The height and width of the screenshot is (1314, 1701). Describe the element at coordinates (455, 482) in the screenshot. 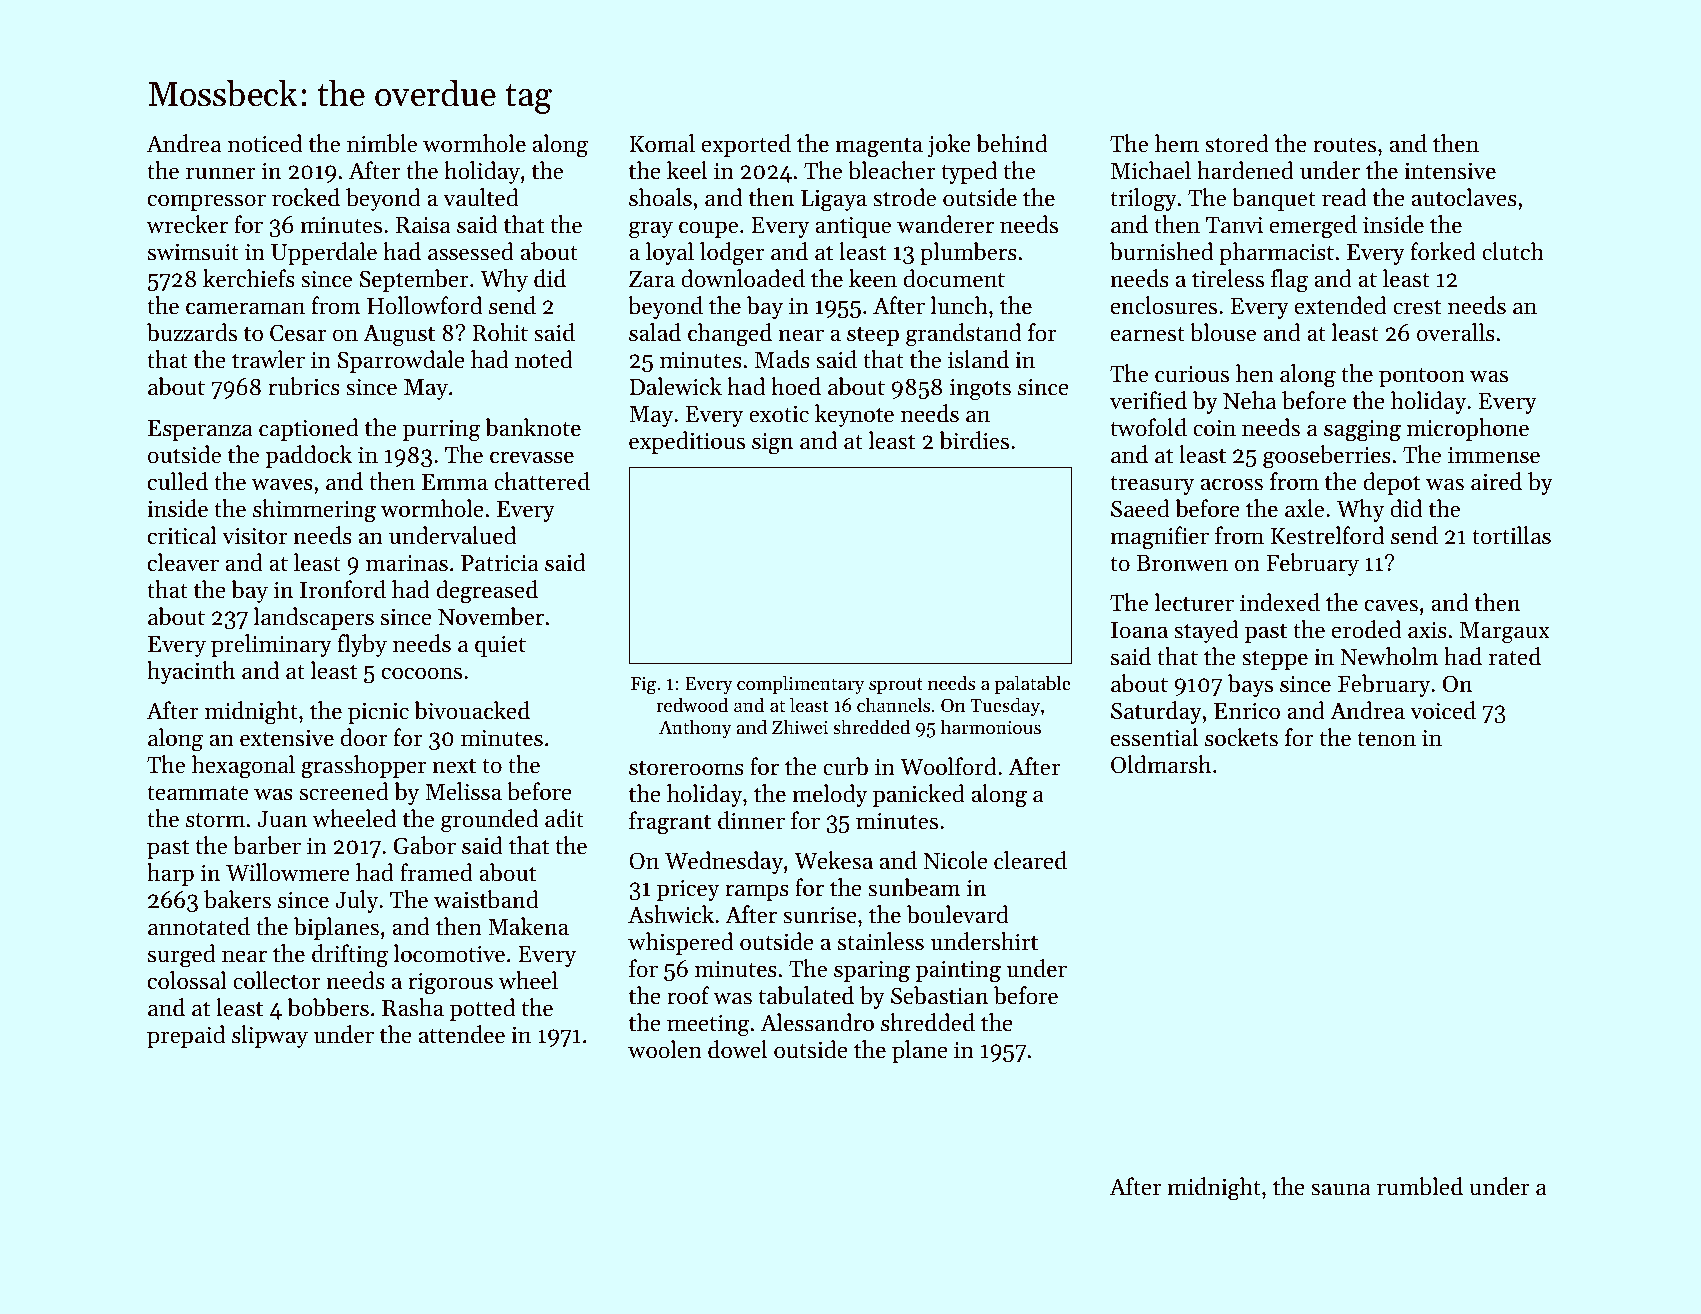

I see `Emma` at that location.
